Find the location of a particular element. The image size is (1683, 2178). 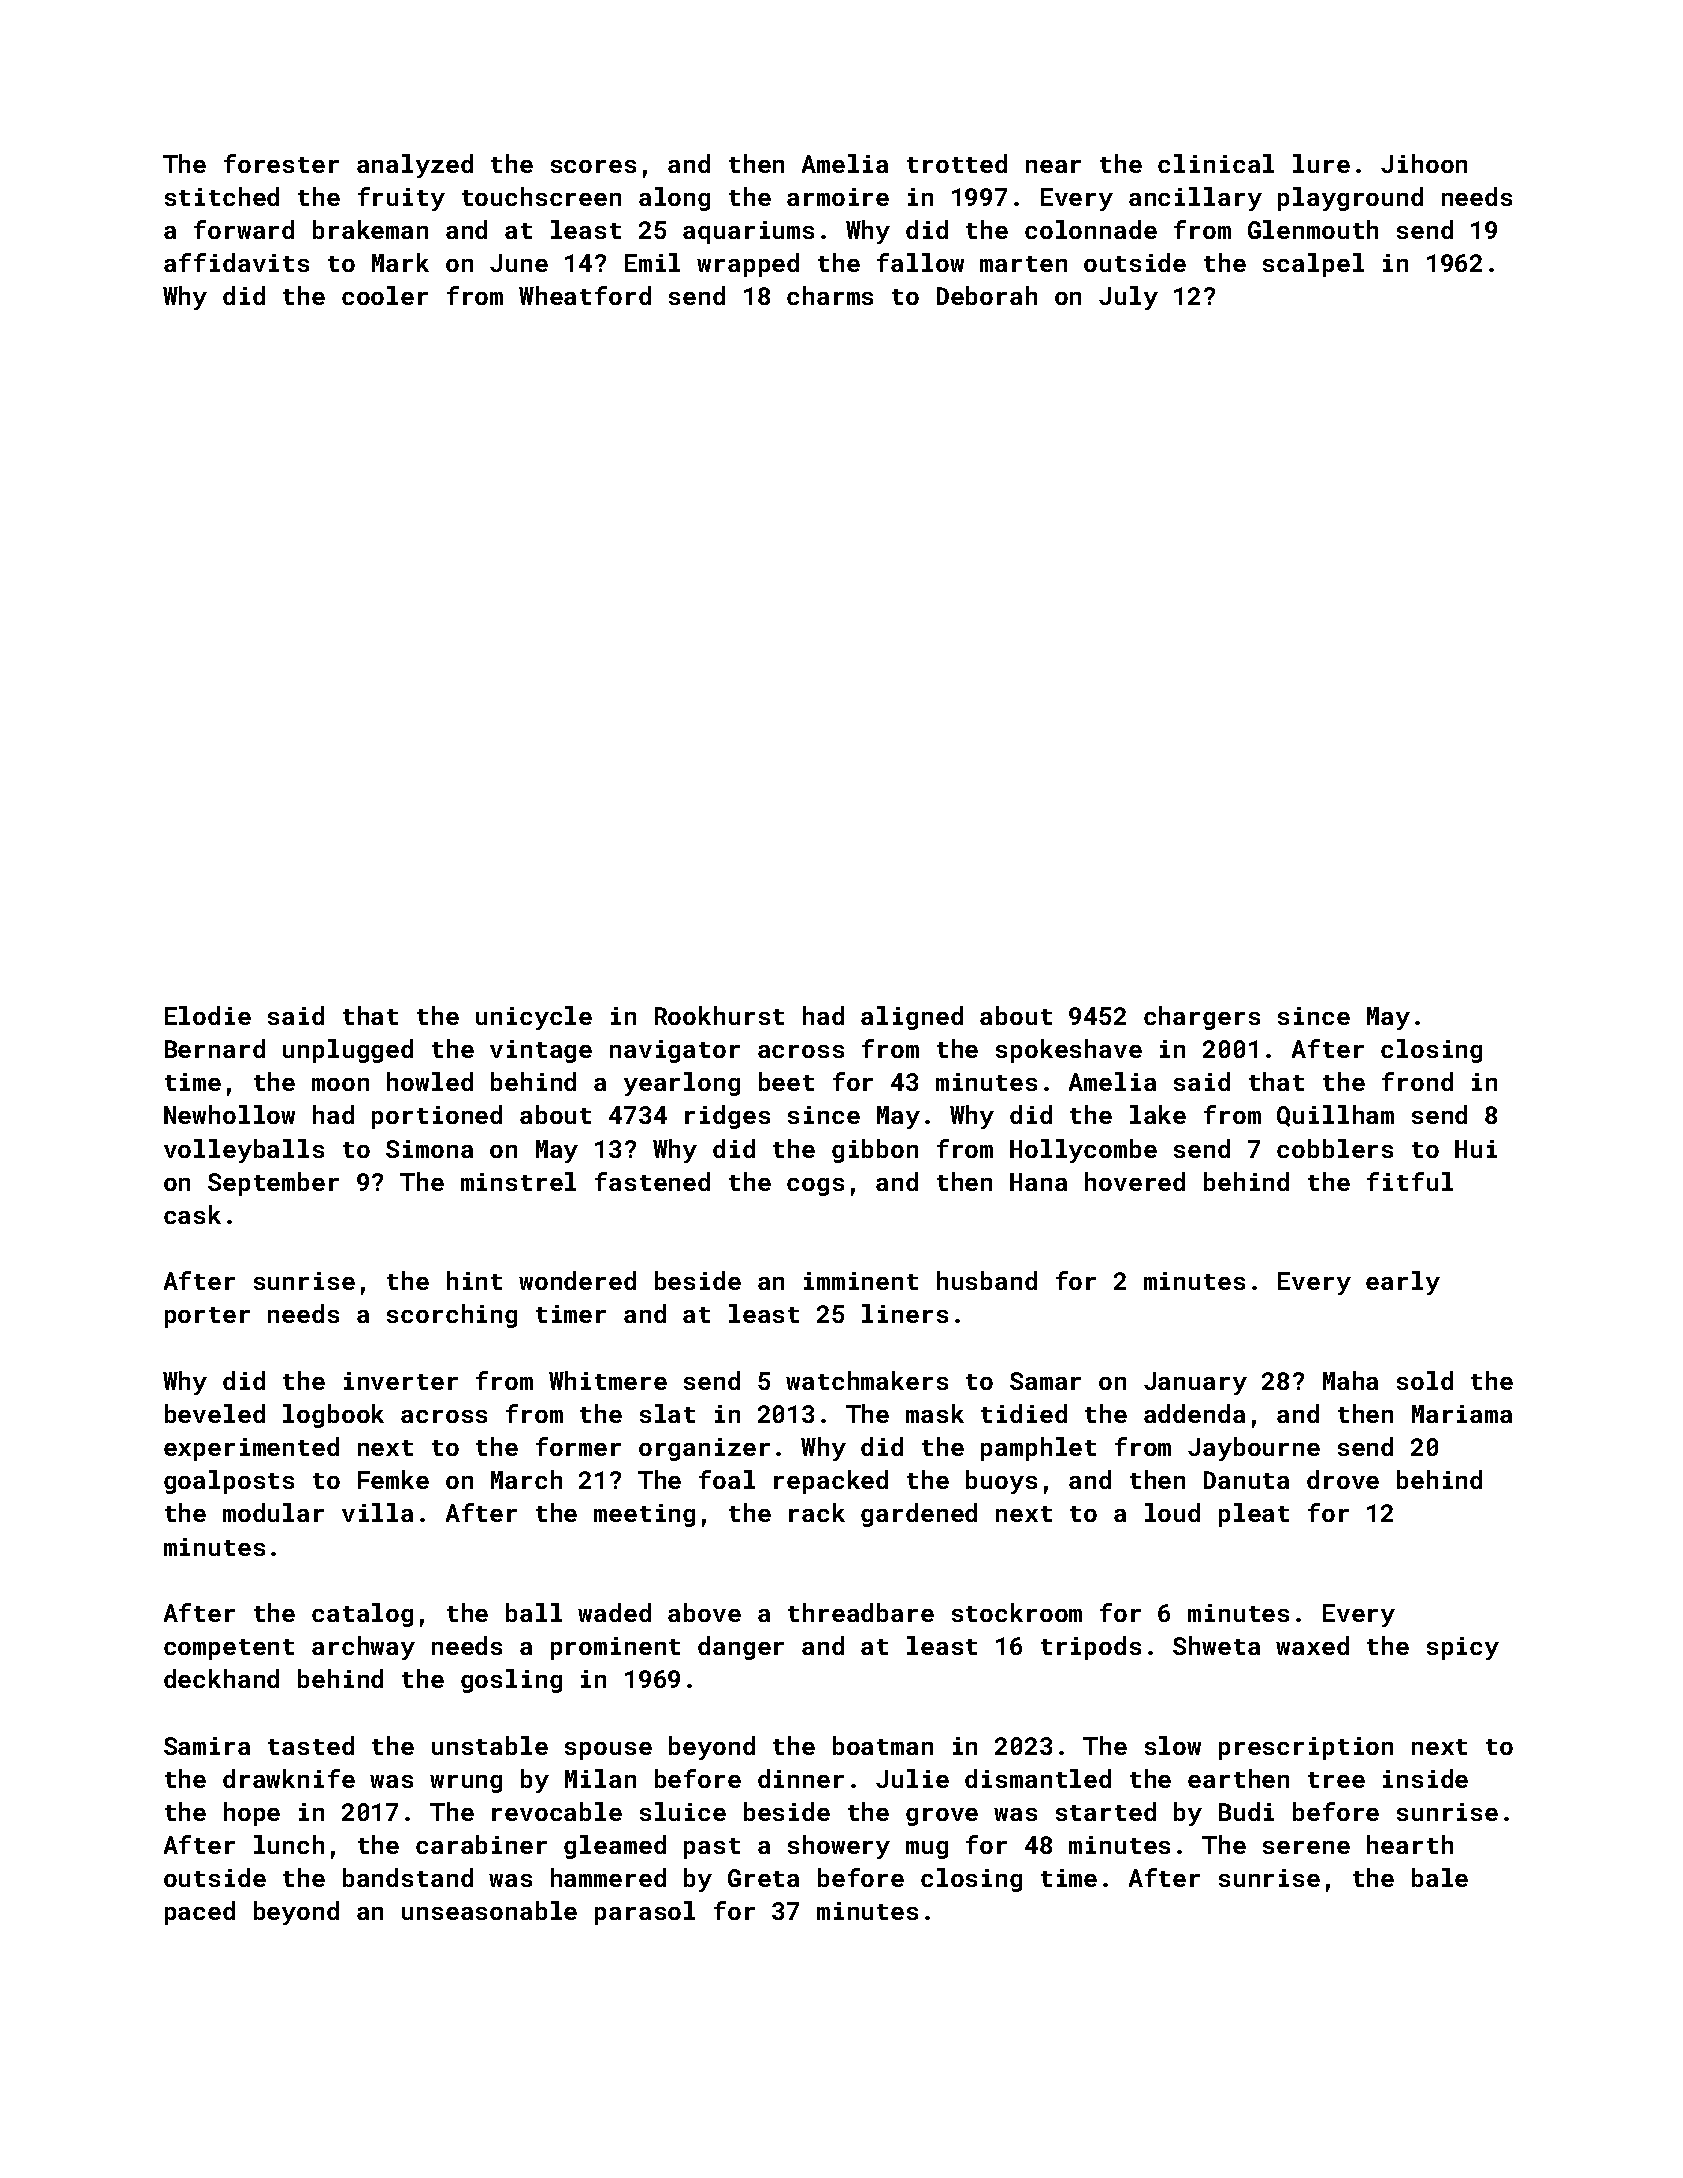

bale is located at coordinates (1440, 1877).
